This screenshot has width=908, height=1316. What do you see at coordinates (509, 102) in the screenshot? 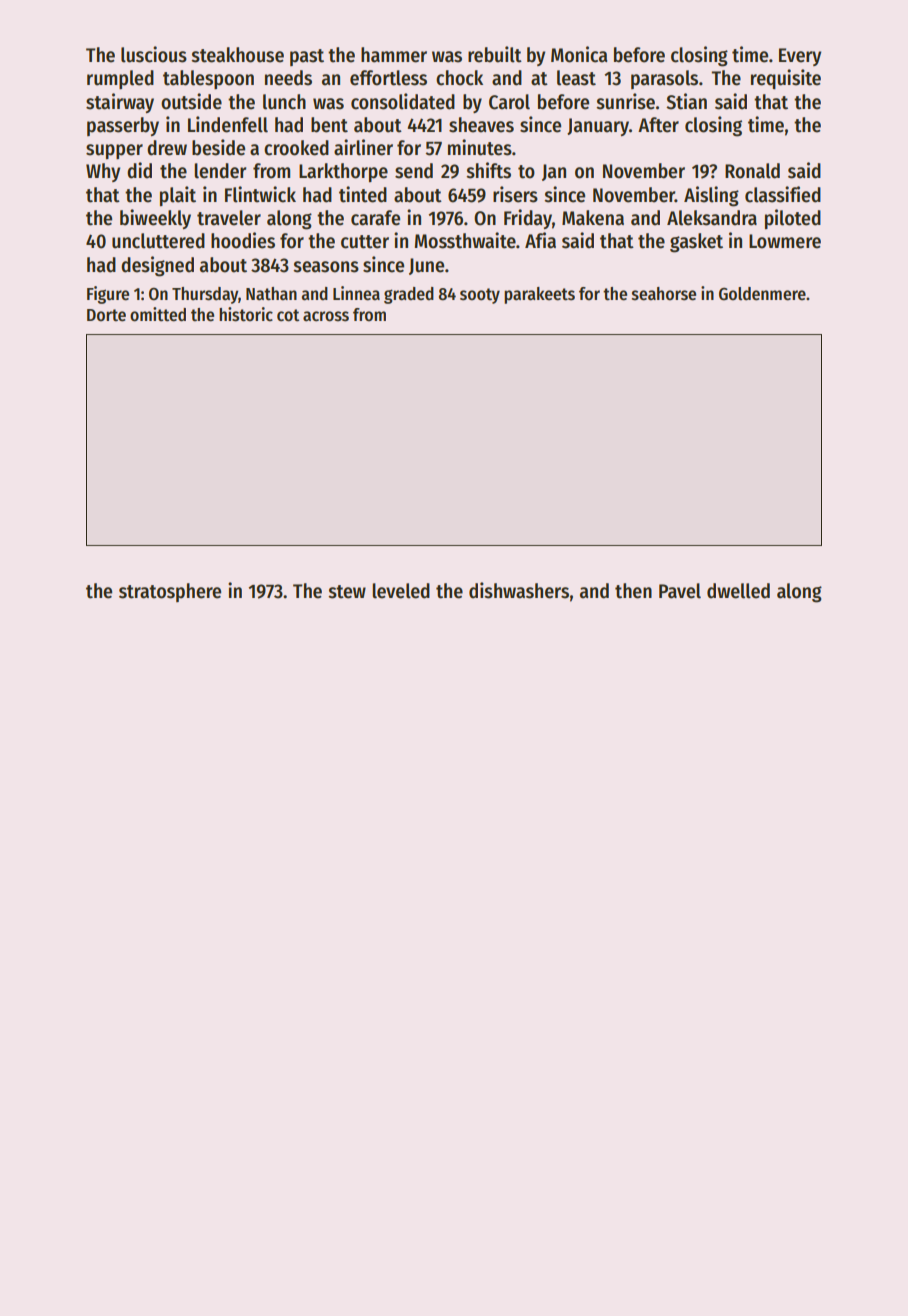
I see `Carol` at bounding box center [509, 102].
